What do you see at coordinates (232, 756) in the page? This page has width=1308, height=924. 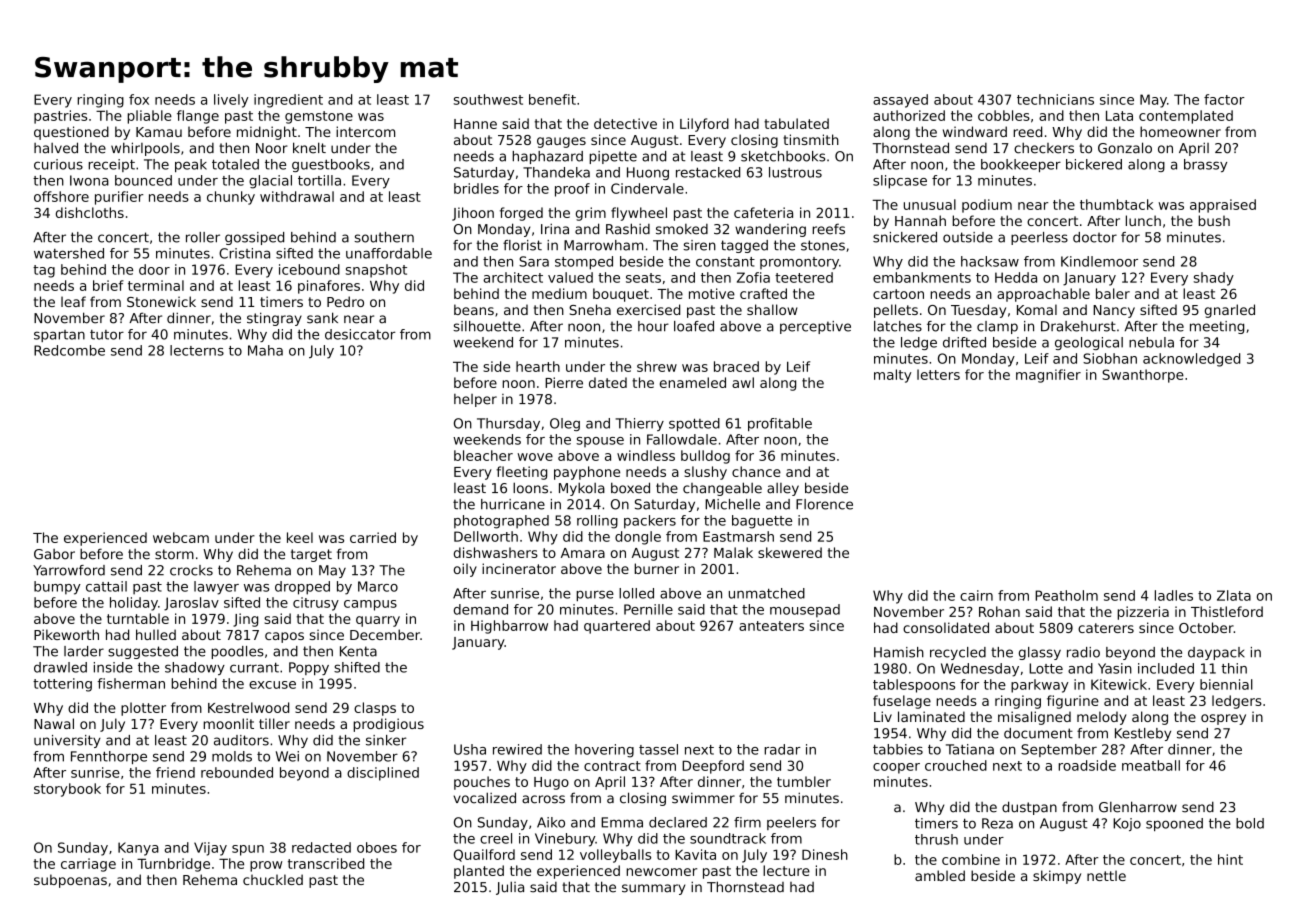 I see `molds` at bounding box center [232, 756].
